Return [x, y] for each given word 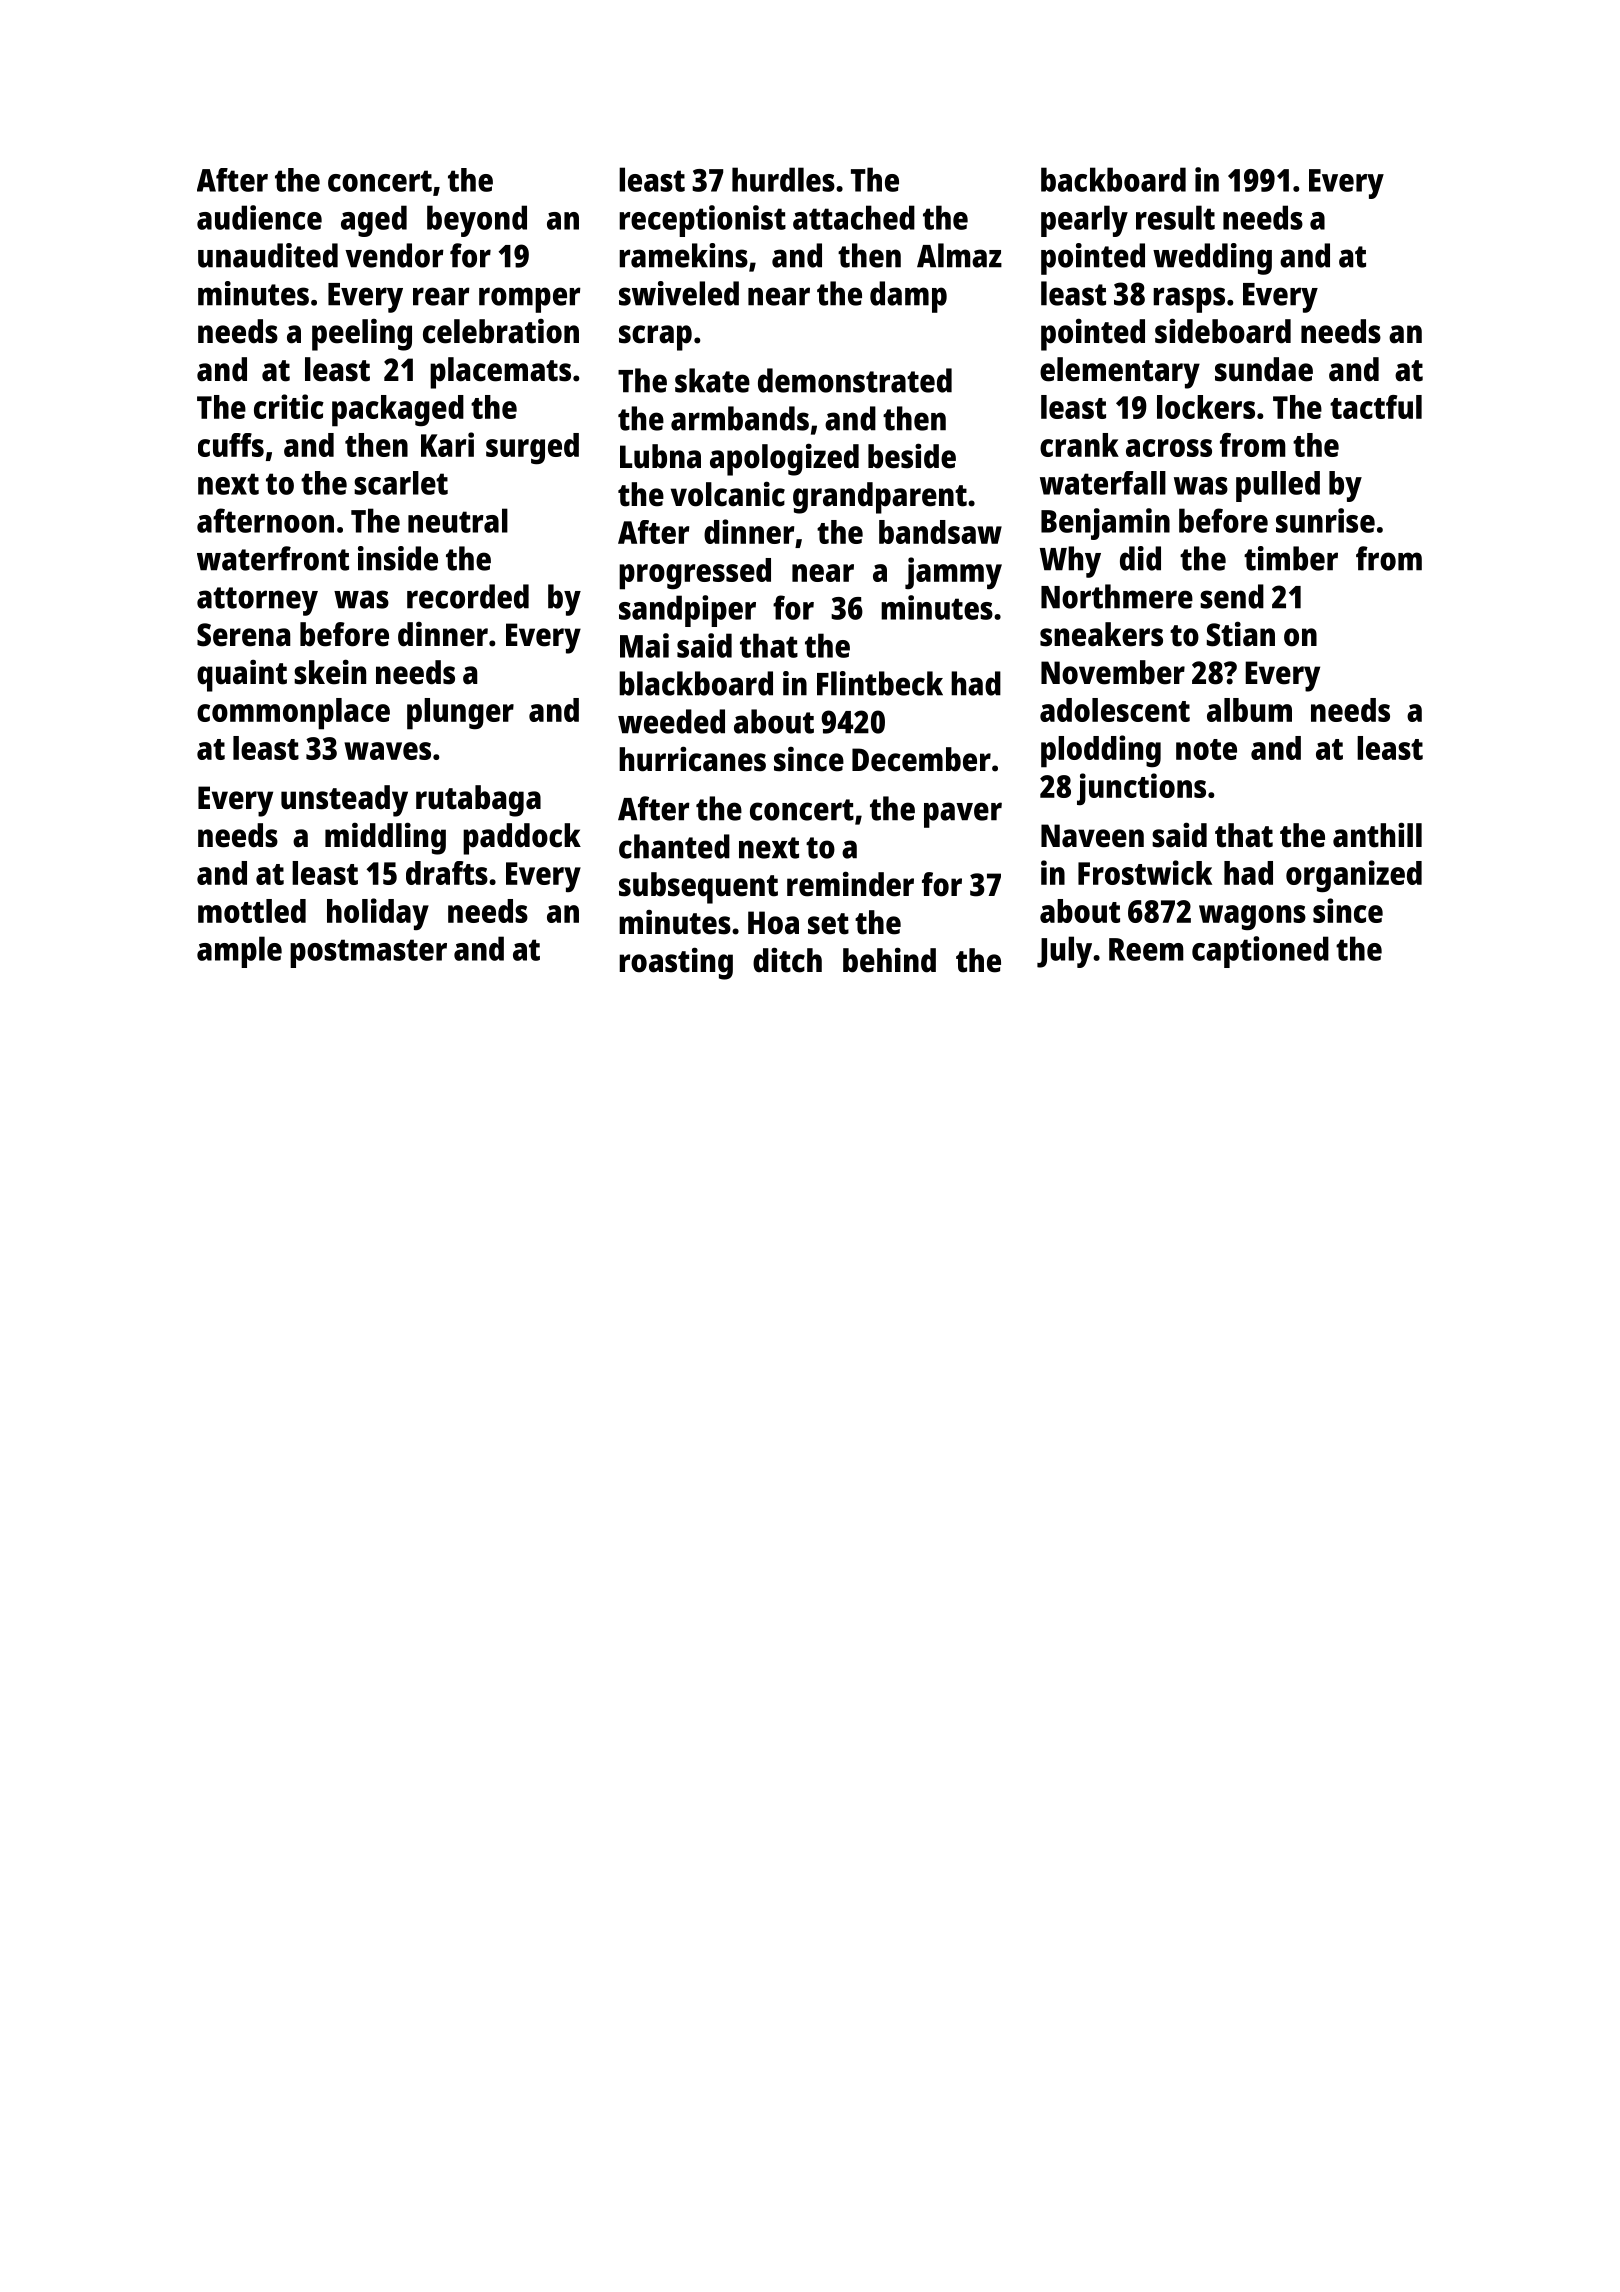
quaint [242, 676]
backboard [1113, 179]
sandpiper [687, 611]
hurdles [783, 179]
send [1232, 596]
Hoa [773, 923]
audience [259, 217]
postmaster [368, 953]
